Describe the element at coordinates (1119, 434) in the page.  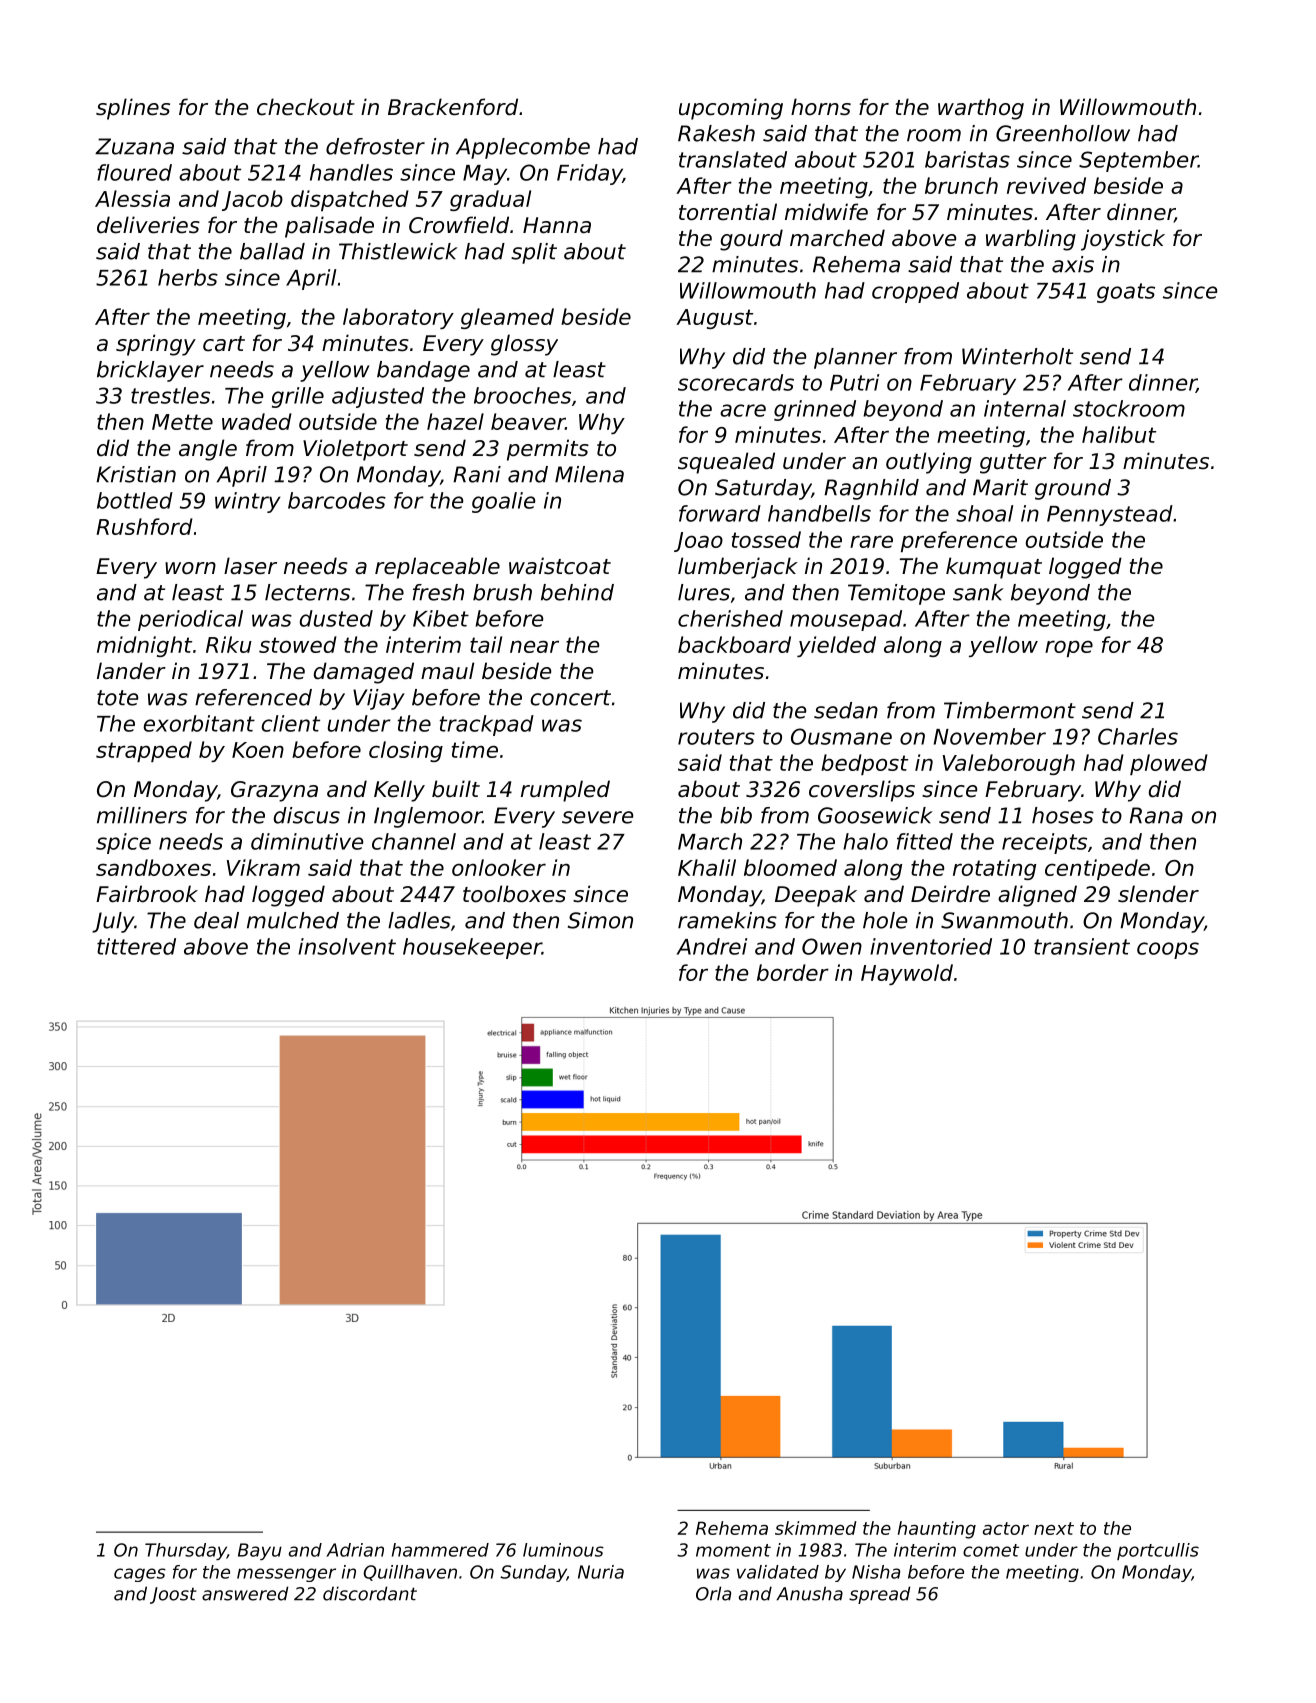
I see `halibut` at that location.
